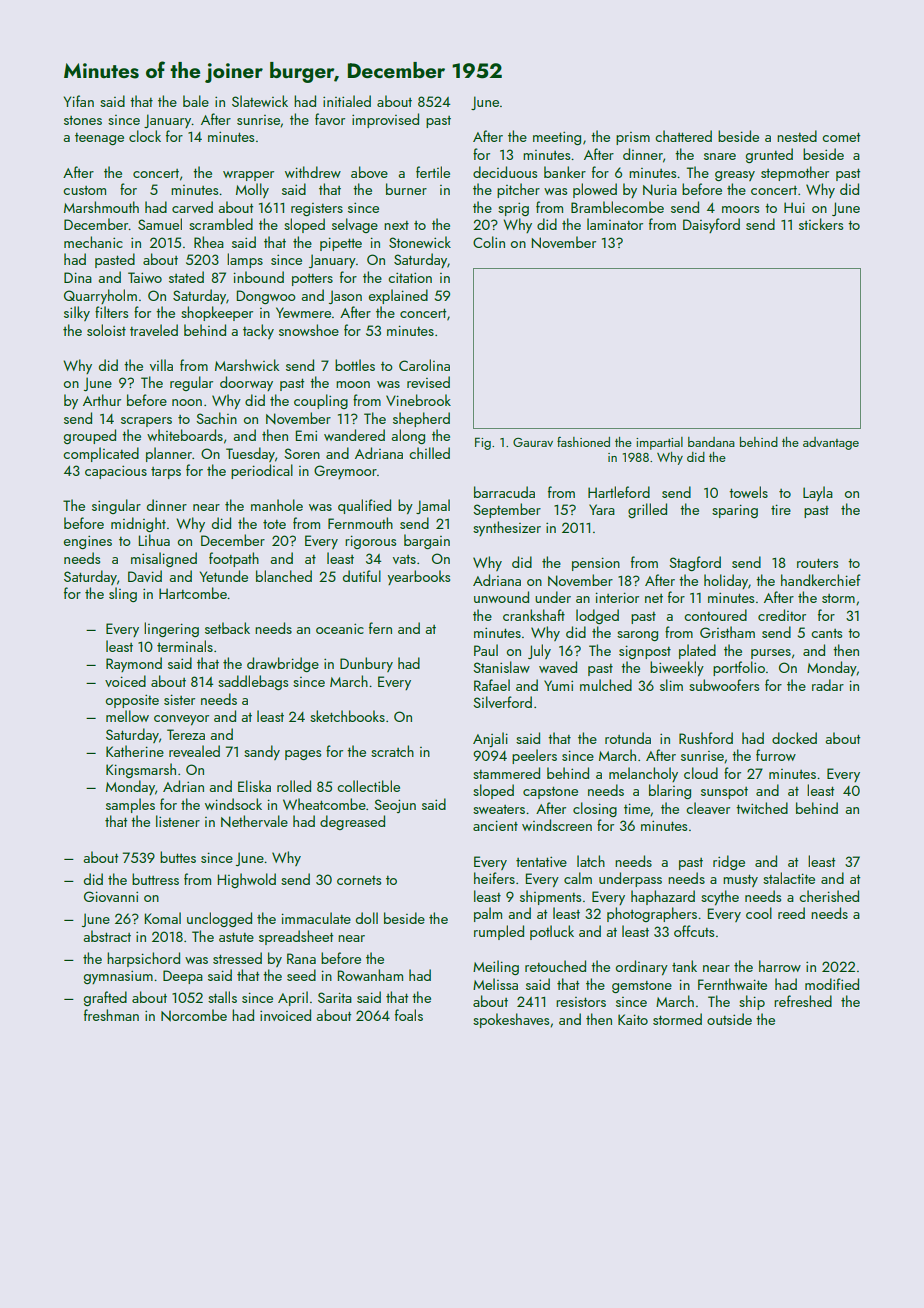 Image resolution: width=924 pixels, height=1308 pixels. Describe the element at coordinates (219, 919) in the screenshot. I see `unclogged` at that location.
